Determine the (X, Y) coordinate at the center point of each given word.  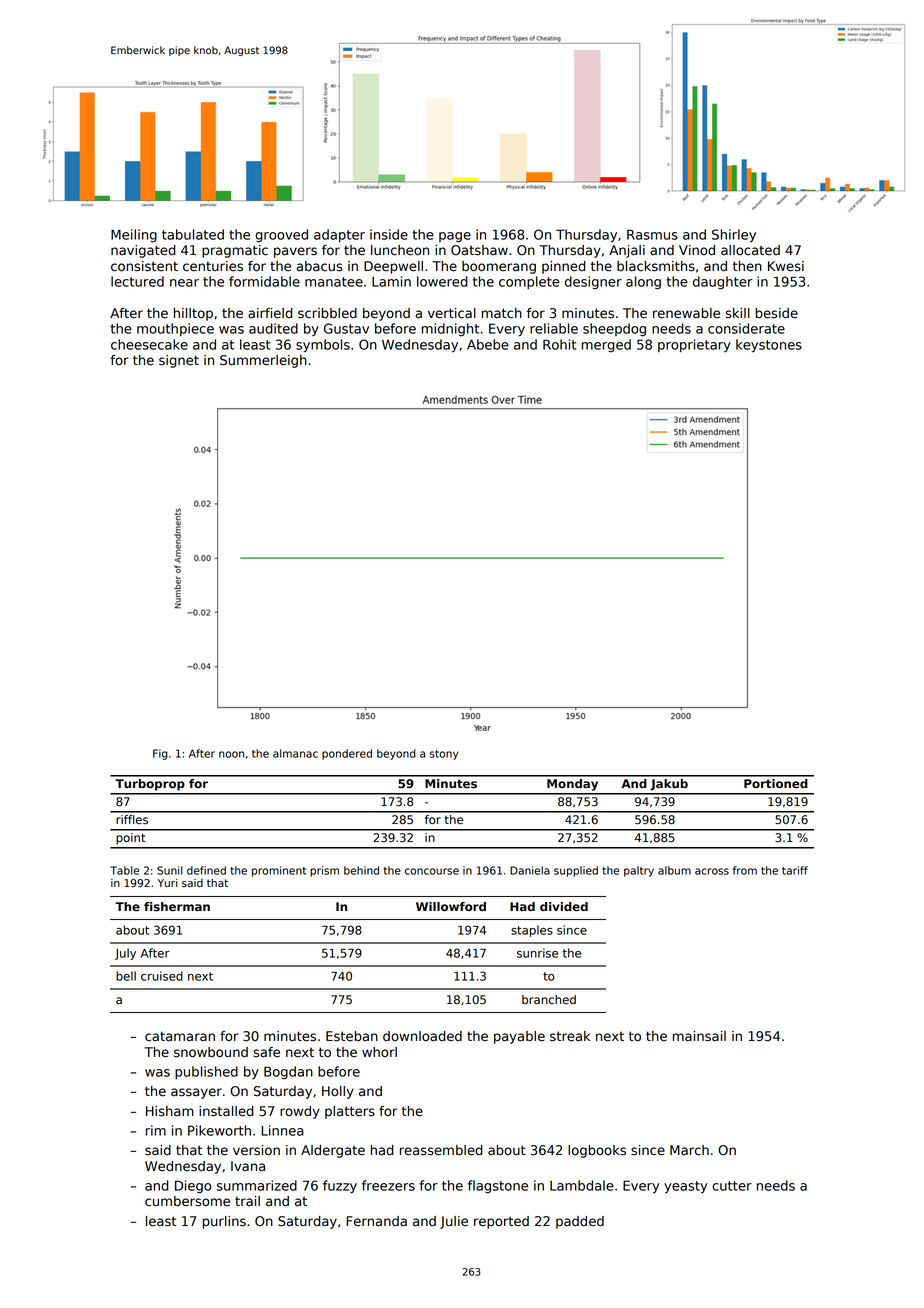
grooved (281, 236)
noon (231, 754)
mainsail (699, 1036)
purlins (224, 1222)
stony (444, 755)
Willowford (451, 906)
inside (389, 234)
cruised (162, 976)
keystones (769, 346)
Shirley (734, 236)
